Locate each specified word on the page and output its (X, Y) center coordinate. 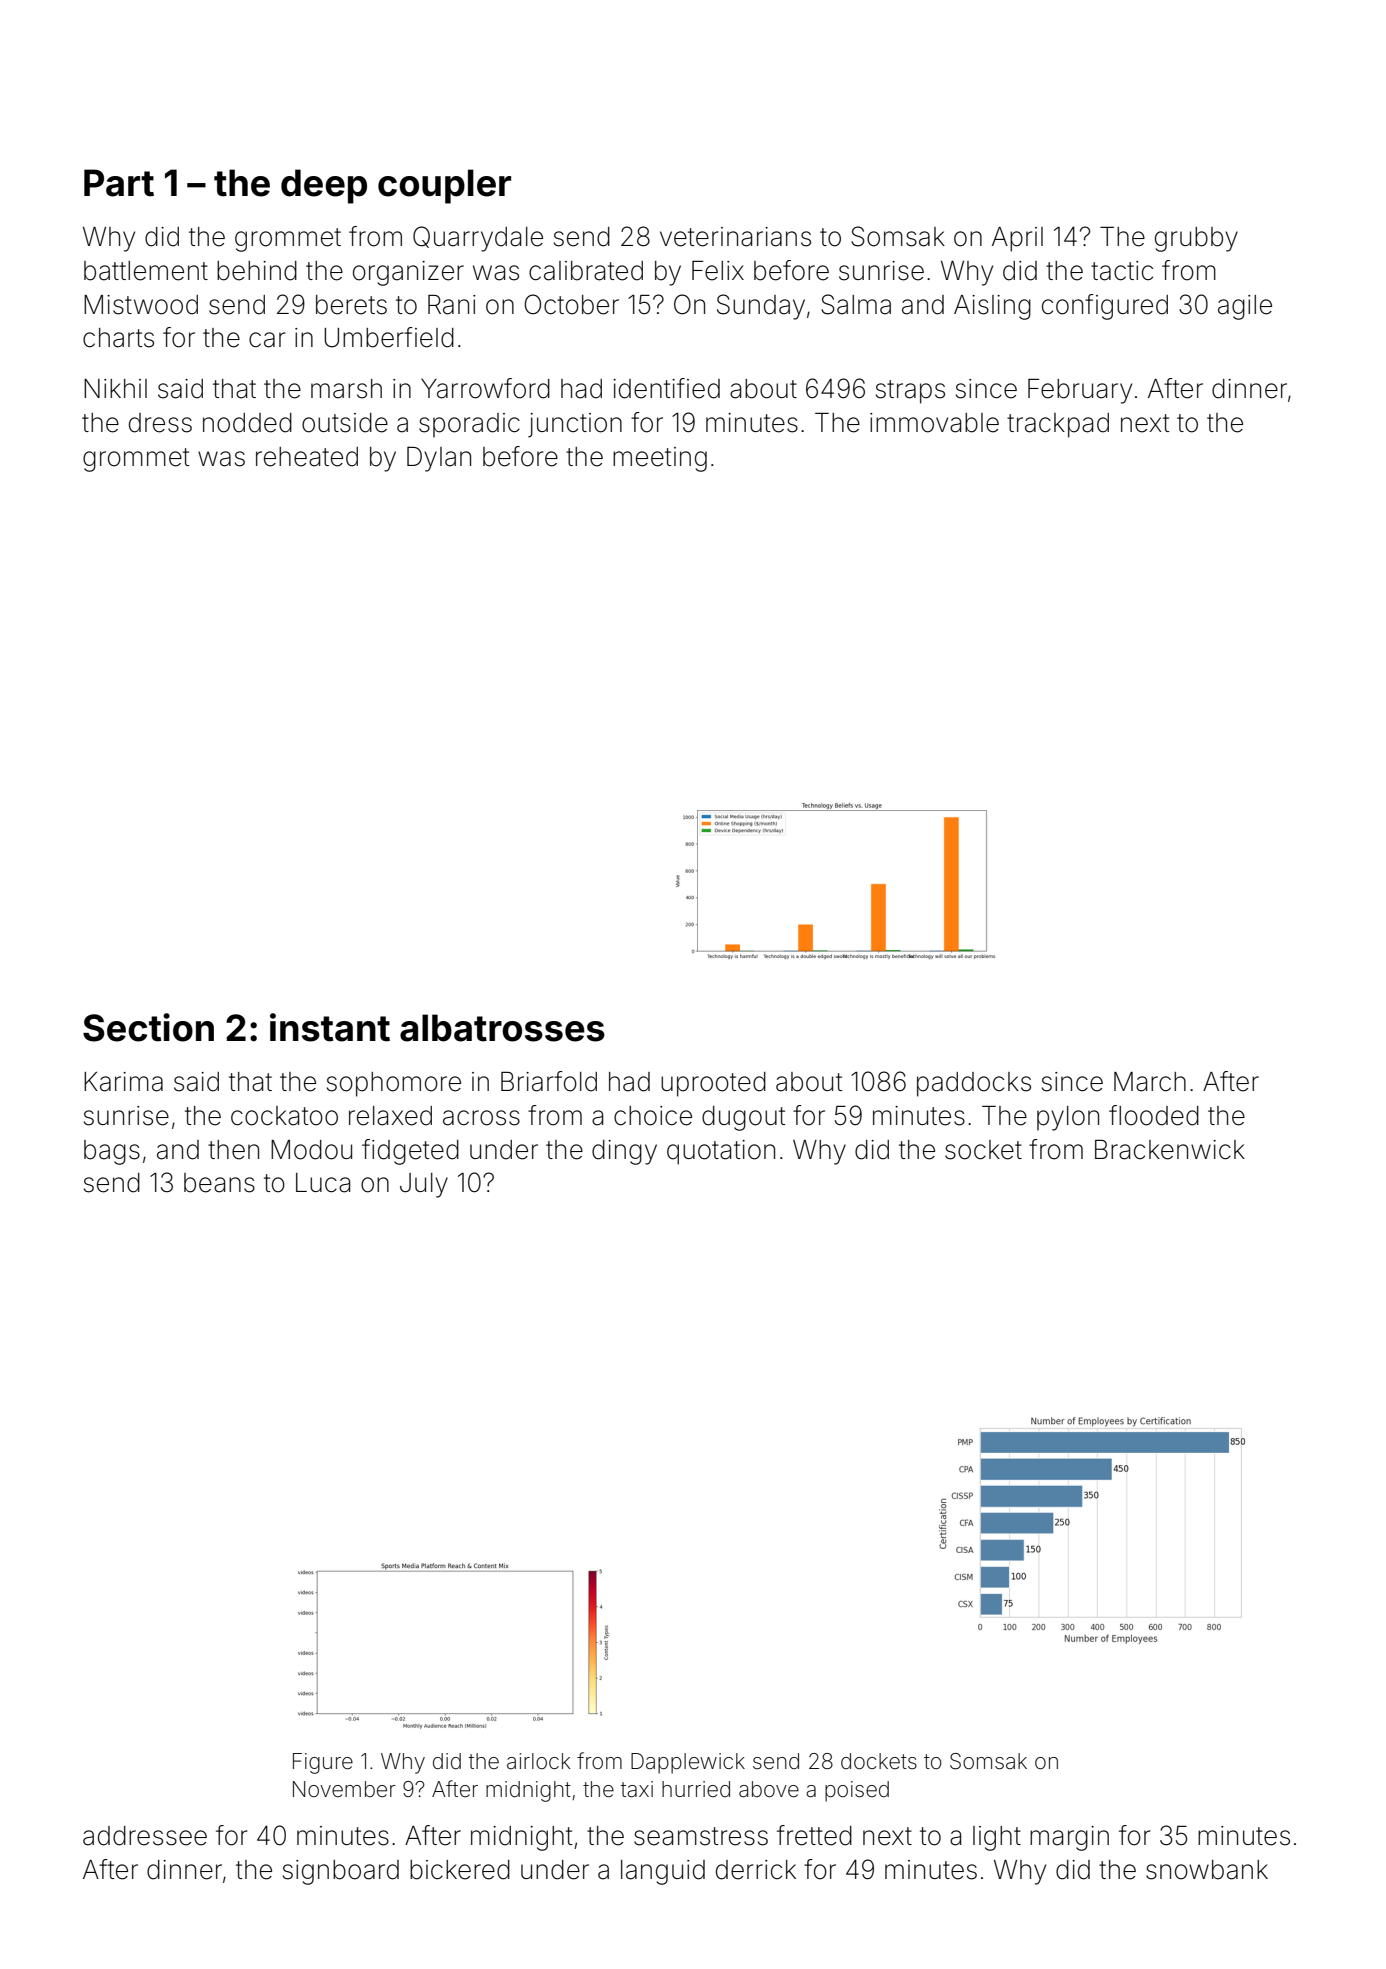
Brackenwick (1170, 1150)
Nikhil (115, 388)
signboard (341, 1872)
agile (1245, 307)
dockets (879, 1761)
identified (666, 388)
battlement (146, 271)
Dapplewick (688, 1763)
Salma (856, 304)
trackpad (1058, 425)
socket (983, 1150)
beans (219, 1183)
